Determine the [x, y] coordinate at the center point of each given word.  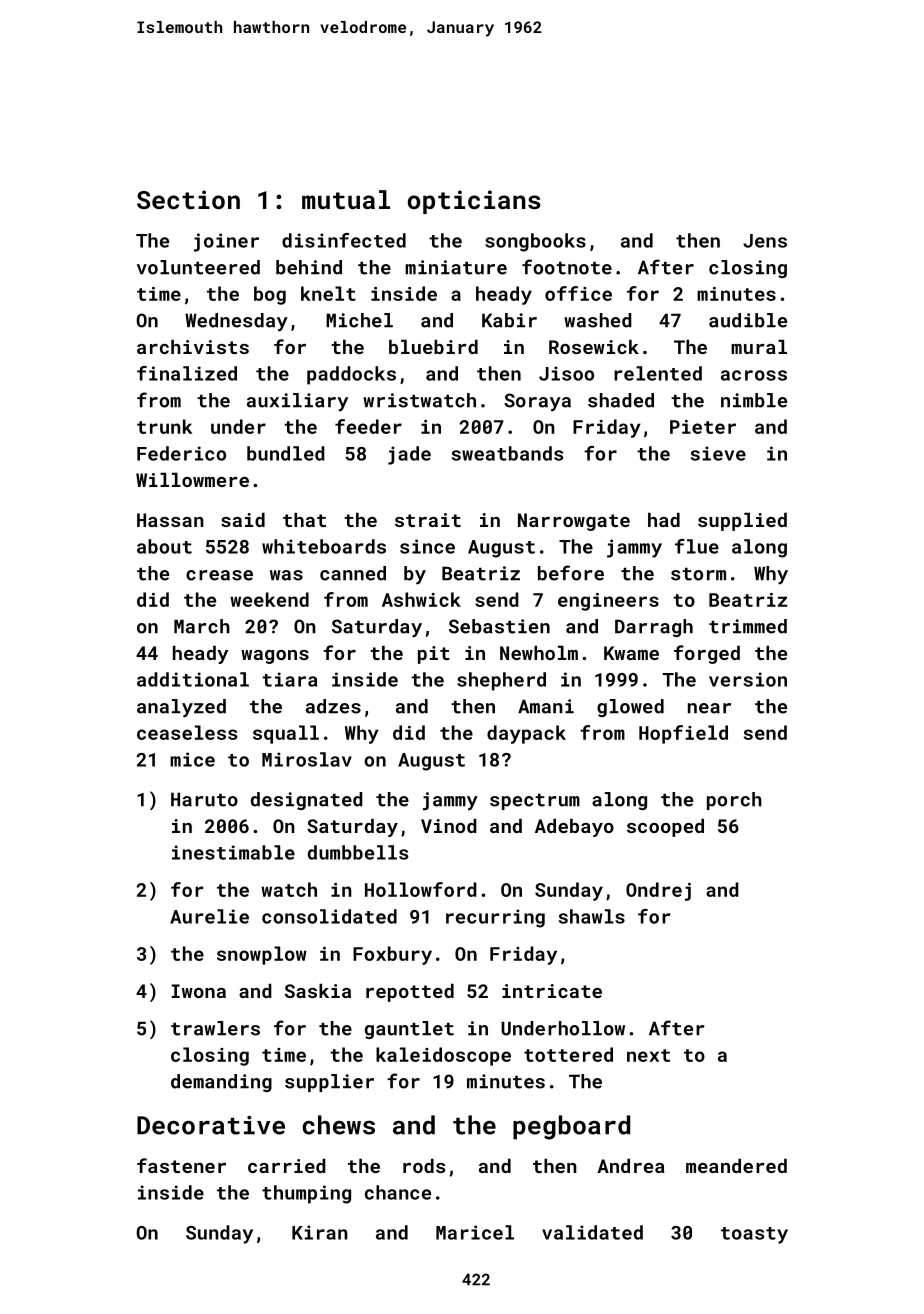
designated [307, 801]
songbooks [535, 242]
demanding [221, 1083]
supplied [742, 522]
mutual [346, 199]
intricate [552, 991]
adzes [333, 706]
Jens [765, 241]
